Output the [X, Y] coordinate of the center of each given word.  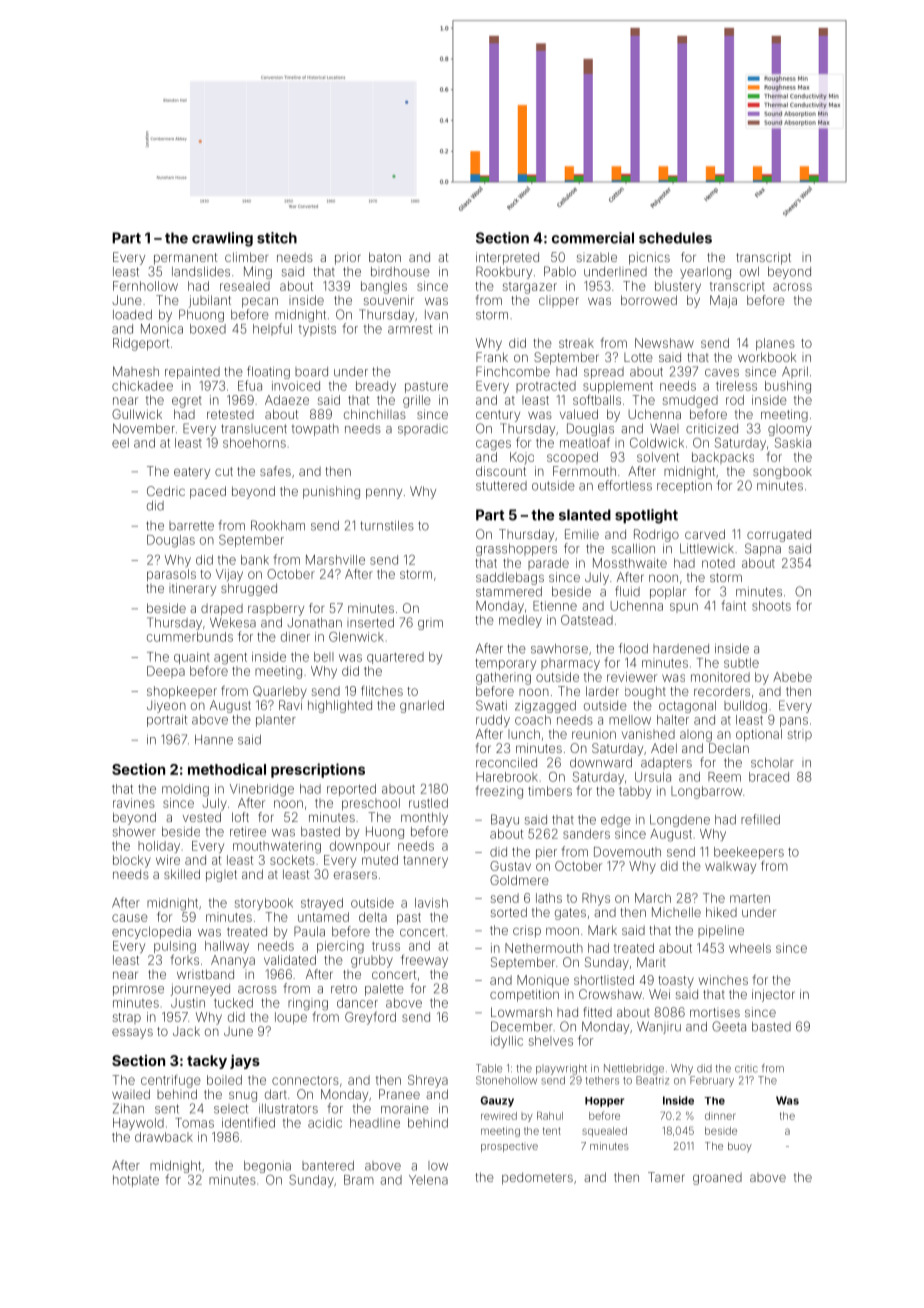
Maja [723, 301]
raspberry [276, 609]
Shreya [428, 1081]
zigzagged [545, 707]
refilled [760, 819]
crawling [222, 239]
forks [184, 959]
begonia [267, 1167]
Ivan [436, 315]
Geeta [729, 1026]
